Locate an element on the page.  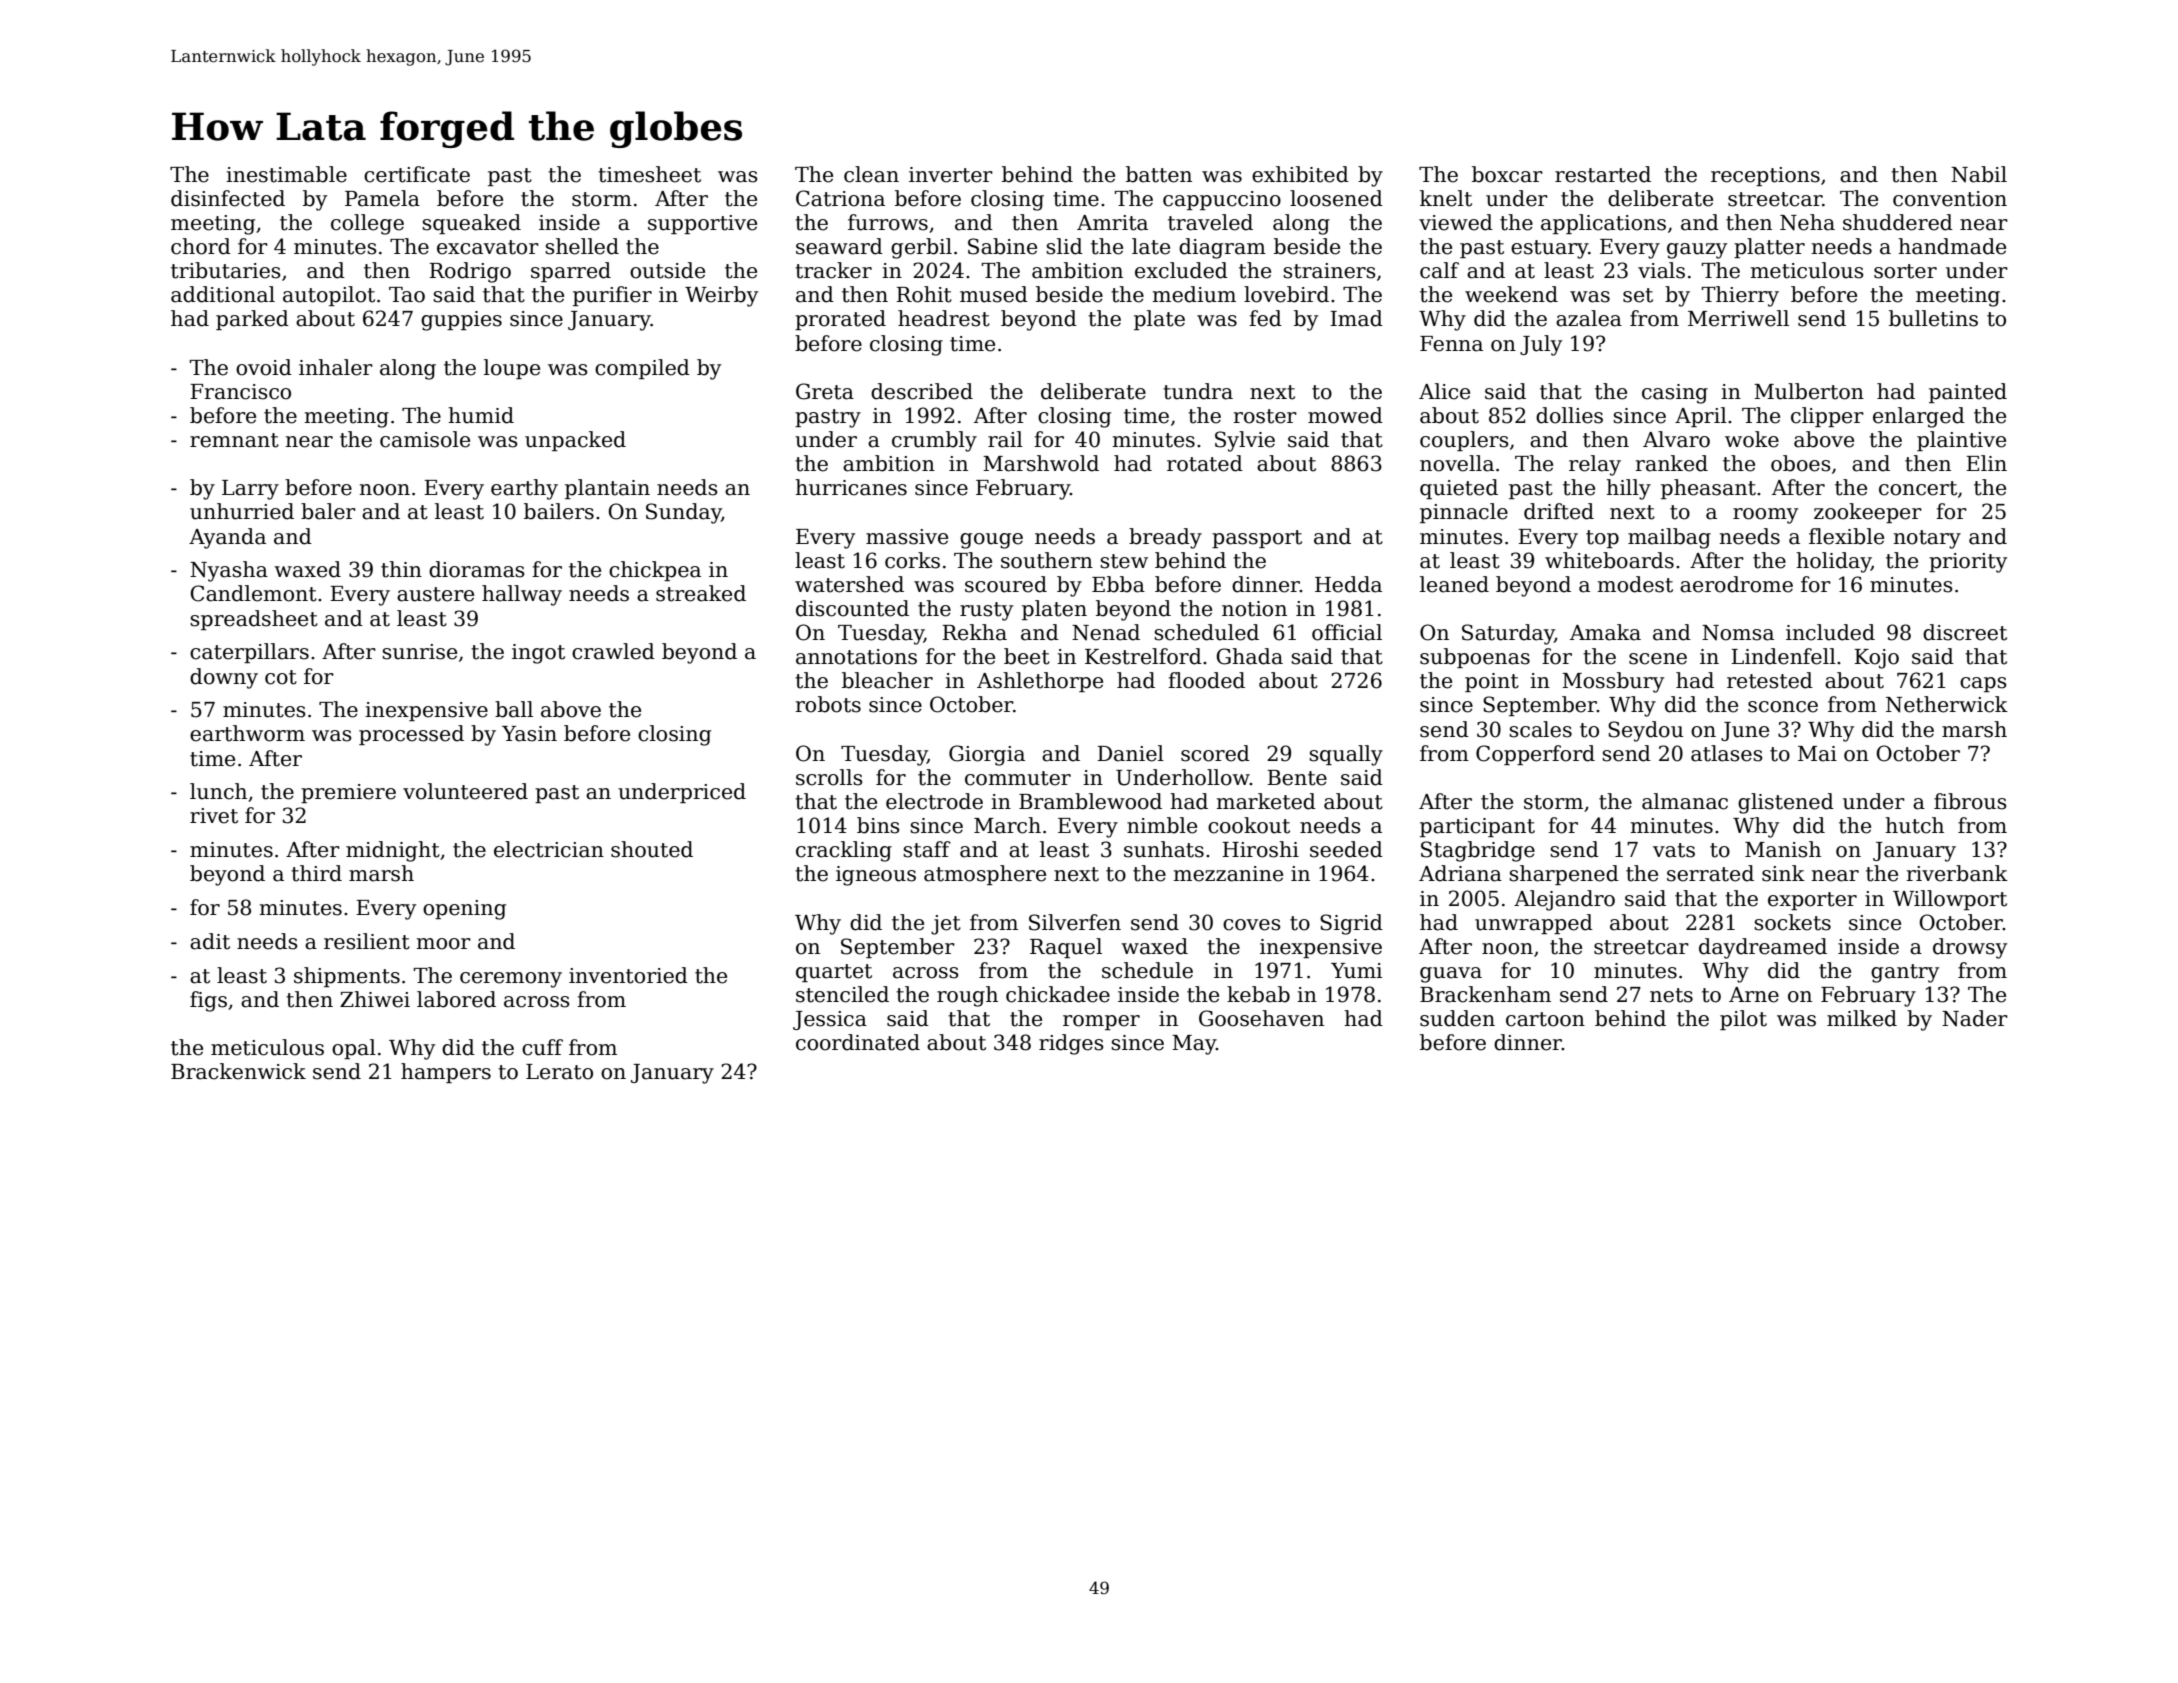
rotated is located at coordinates (1205, 463).
